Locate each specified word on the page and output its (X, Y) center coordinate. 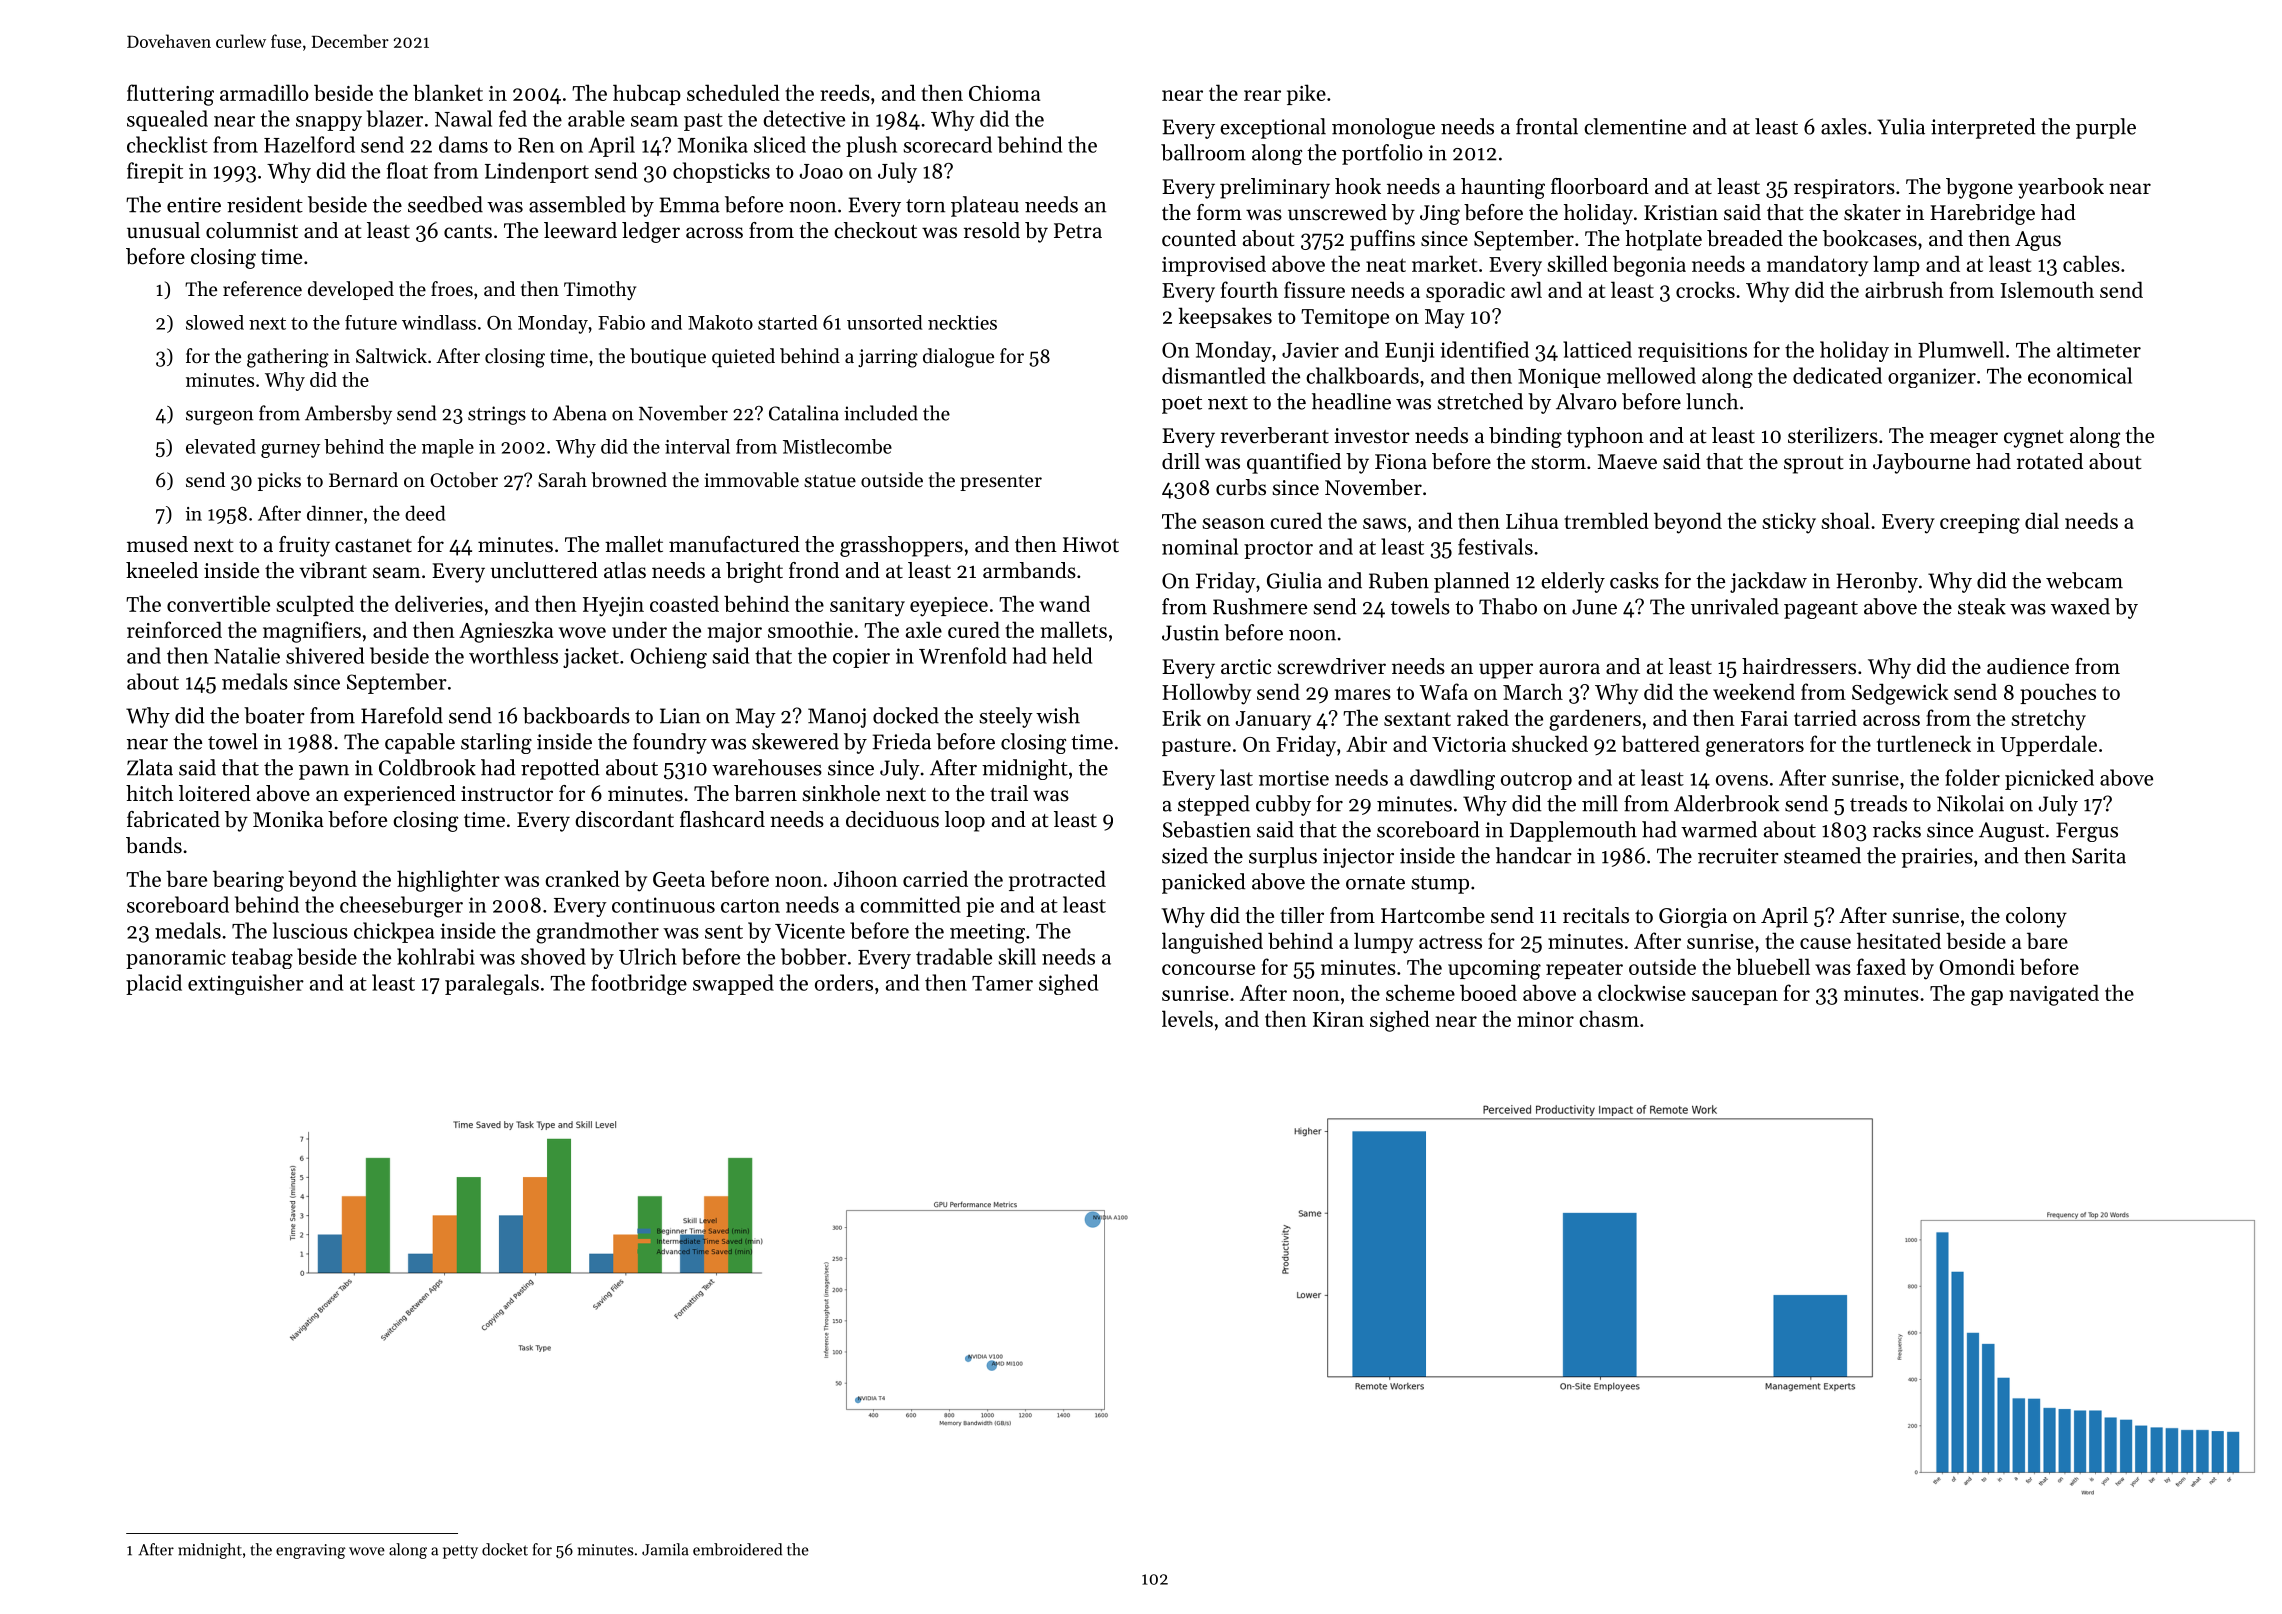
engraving (311, 1551)
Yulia (1901, 126)
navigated (2054, 995)
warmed (1719, 829)
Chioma (1004, 92)
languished (1212, 943)
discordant (624, 819)
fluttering (170, 95)
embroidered (737, 1549)
